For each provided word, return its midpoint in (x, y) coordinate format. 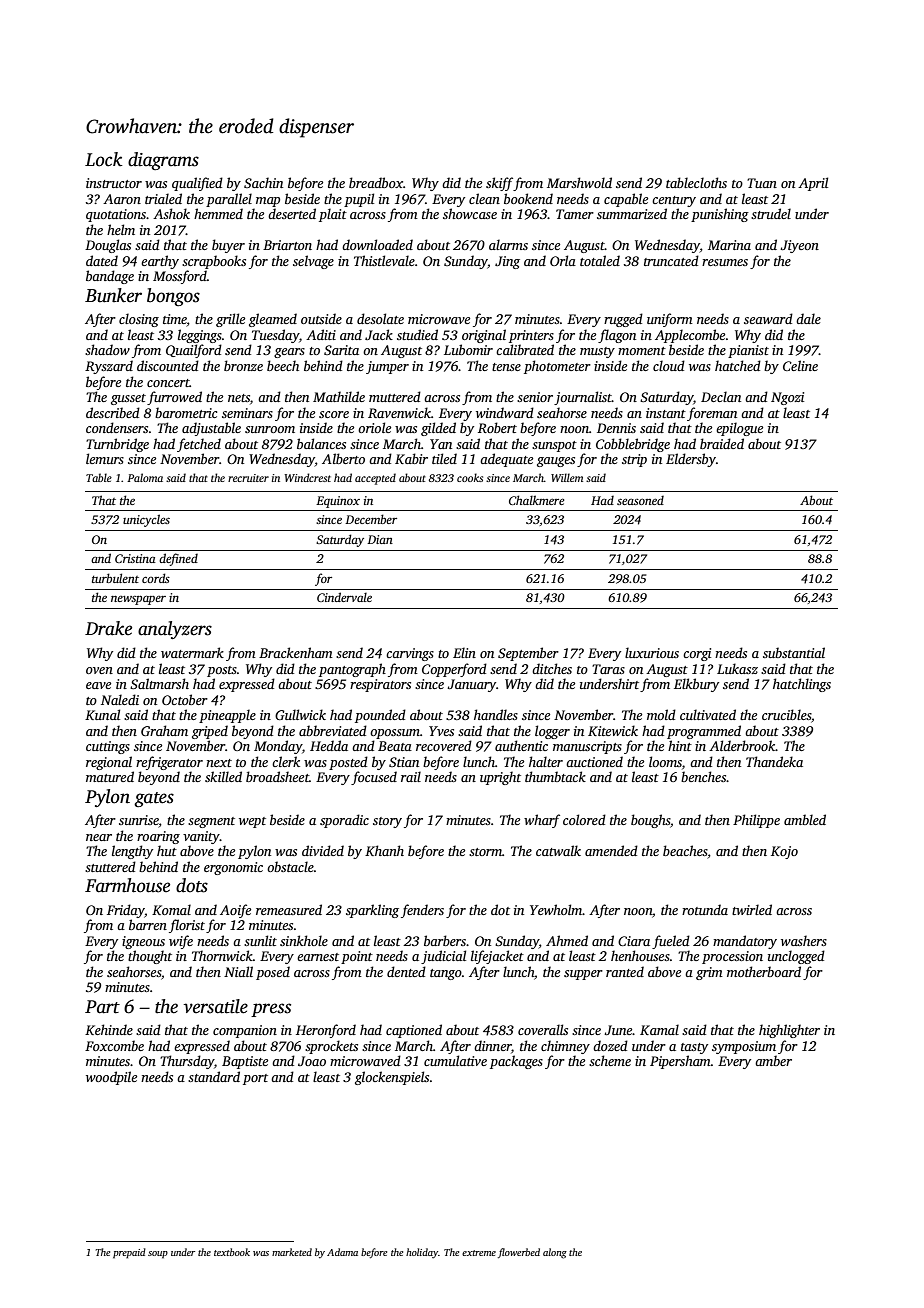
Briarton (287, 245)
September (528, 654)
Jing (507, 262)
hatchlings (802, 685)
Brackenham (296, 652)
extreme (479, 1253)
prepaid (129, 1253)
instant (666, 413)
